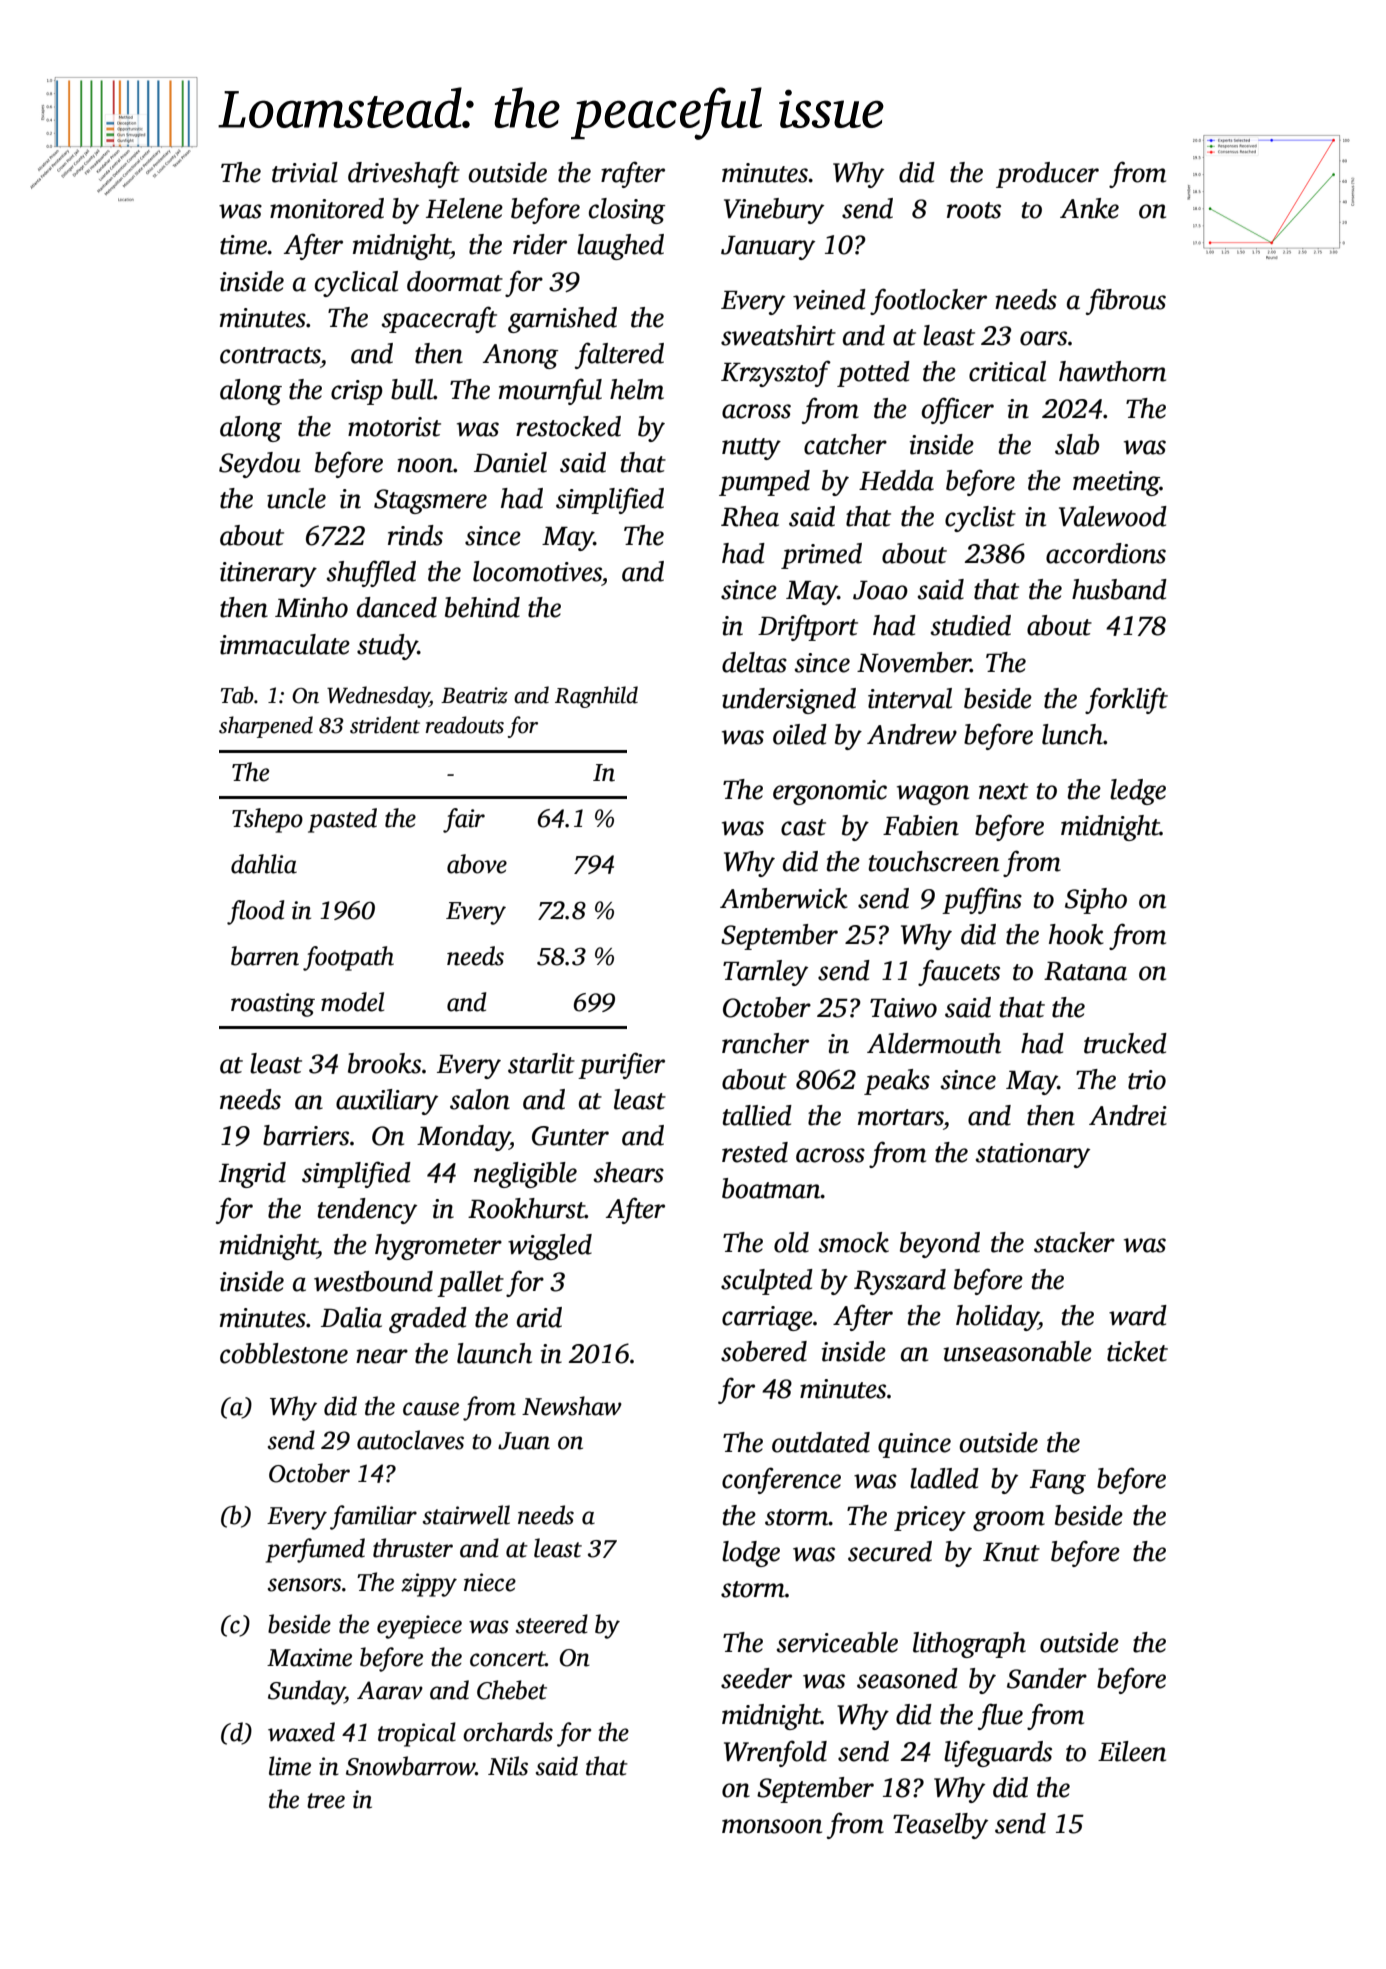 Image resolution: width=1386 pixels, height=1969 pixels. What do you see at coordinates (764, 1351) in the screenshot?
I see `sobered` at bounding box center [764, 1351].
